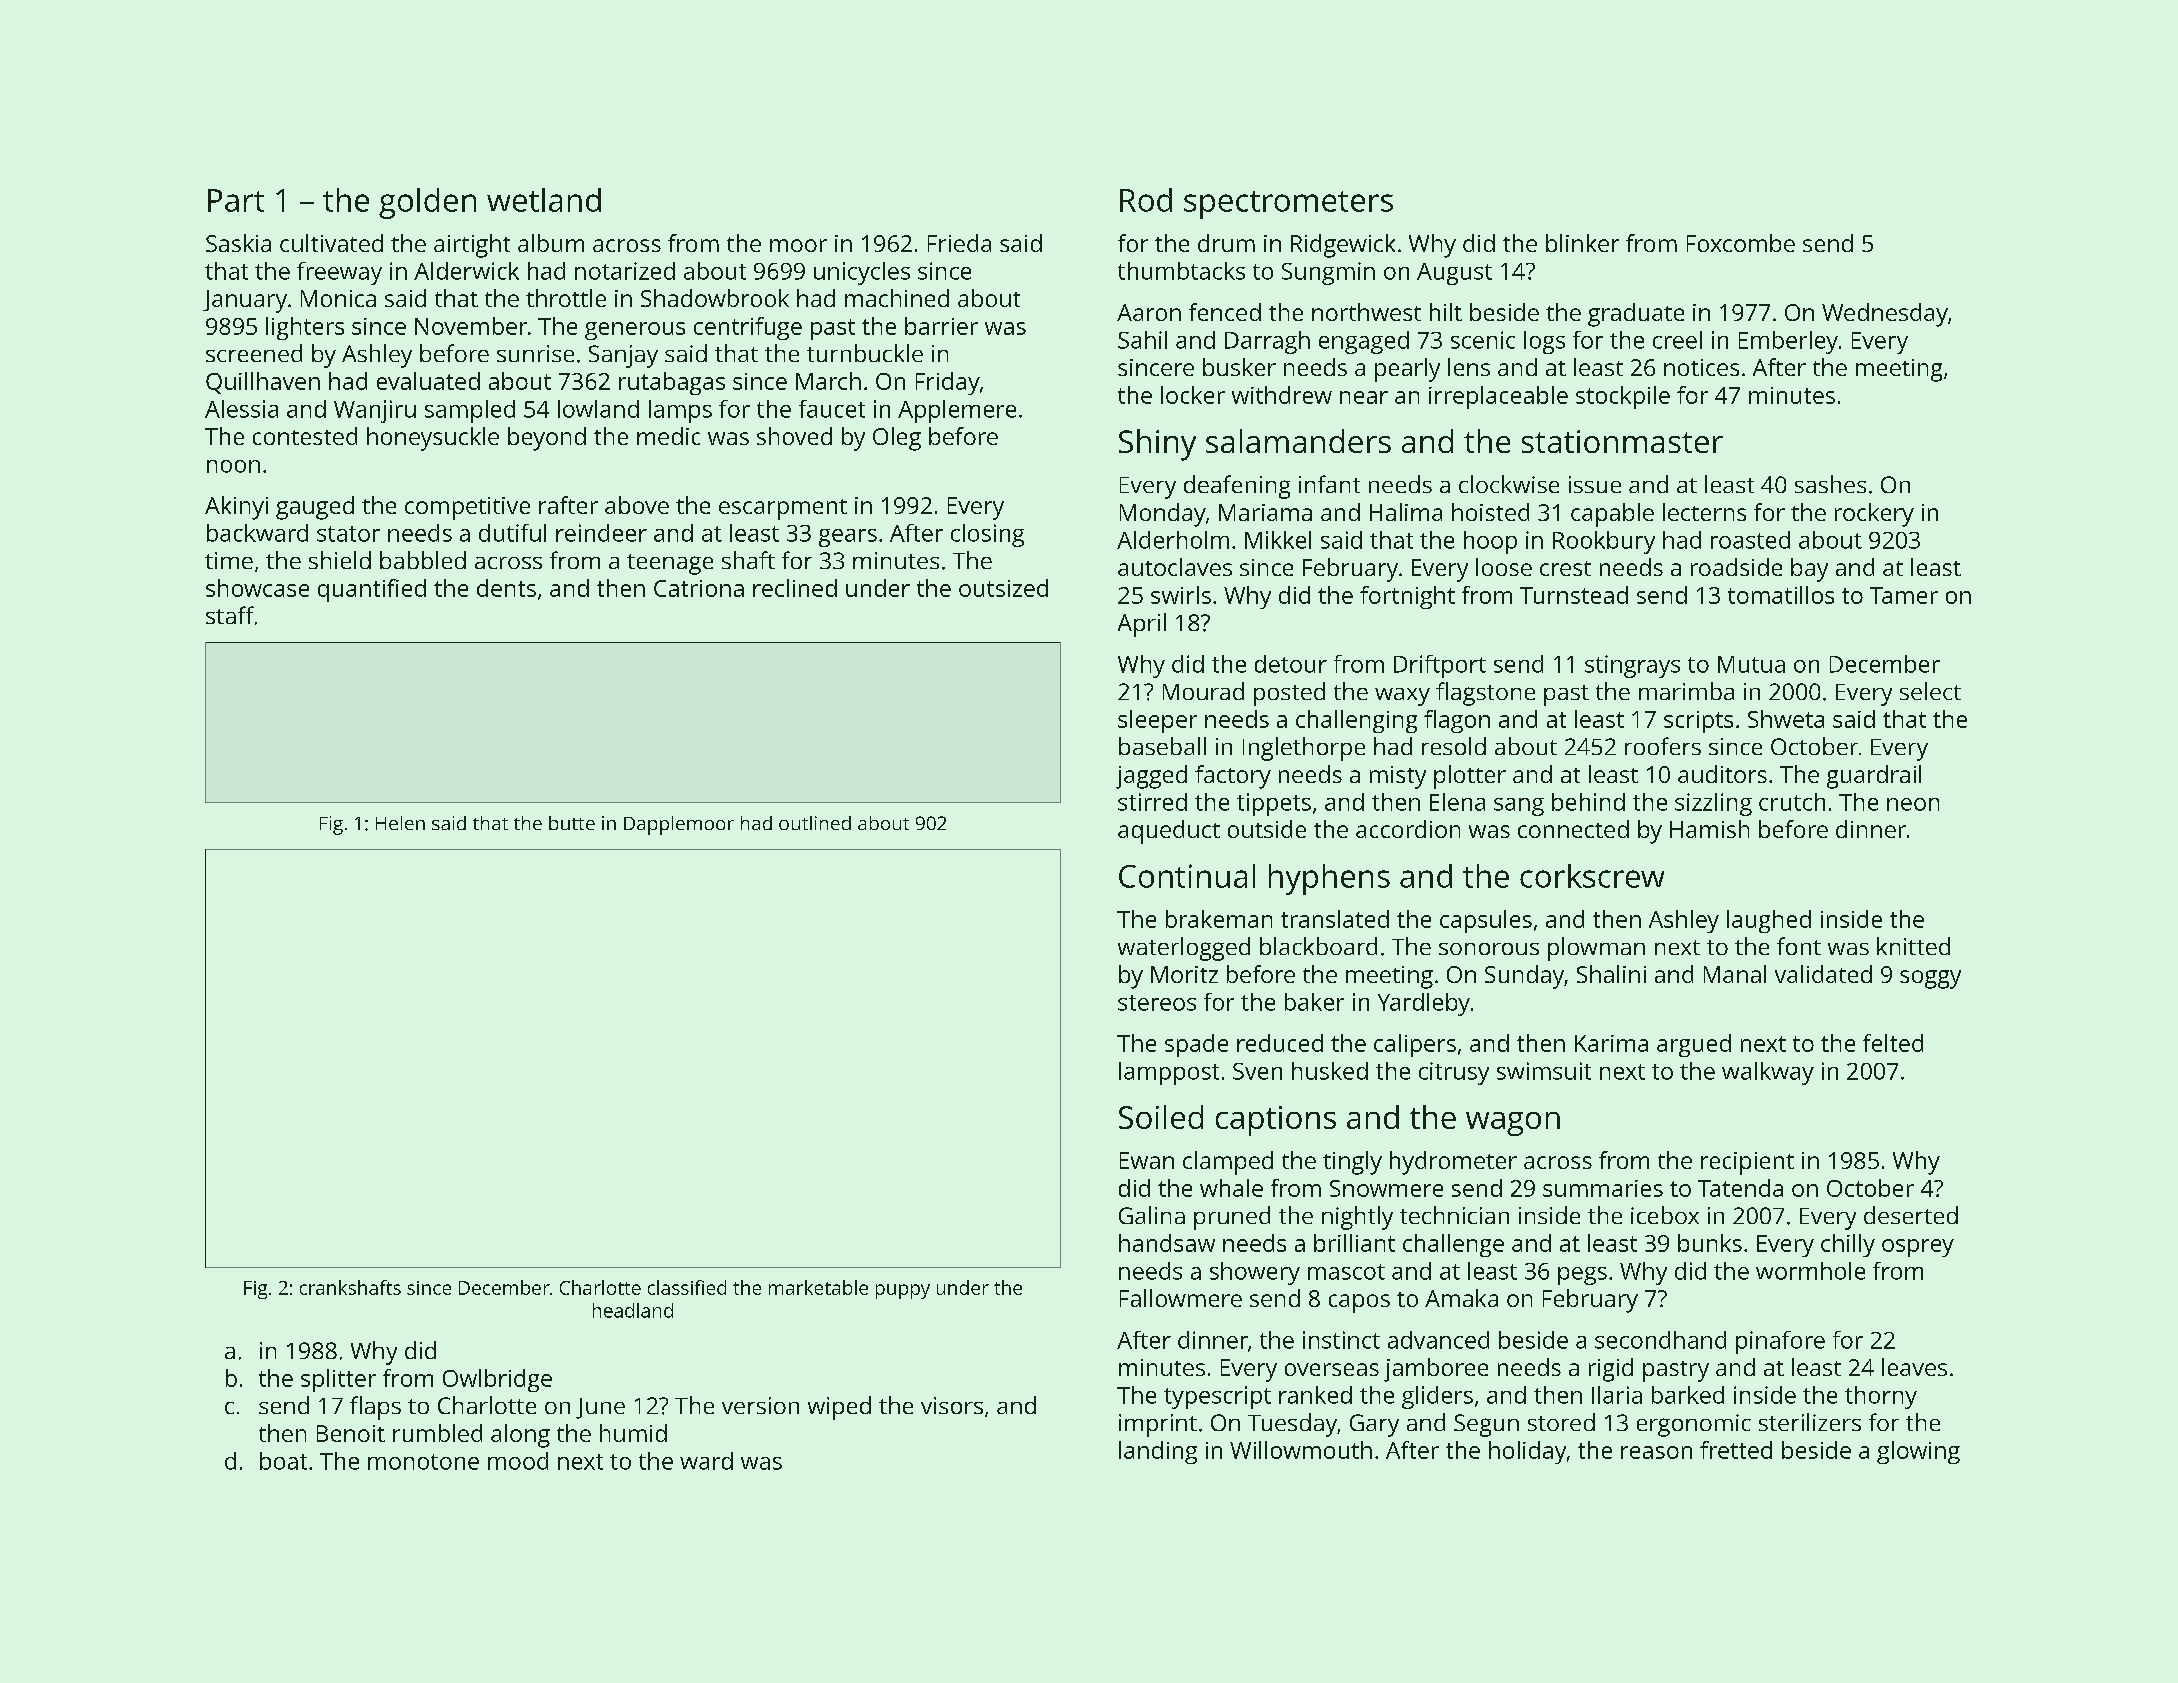  Describe the element at coordinates (1157, 1003) in the document. I see `stereos` at that location.
